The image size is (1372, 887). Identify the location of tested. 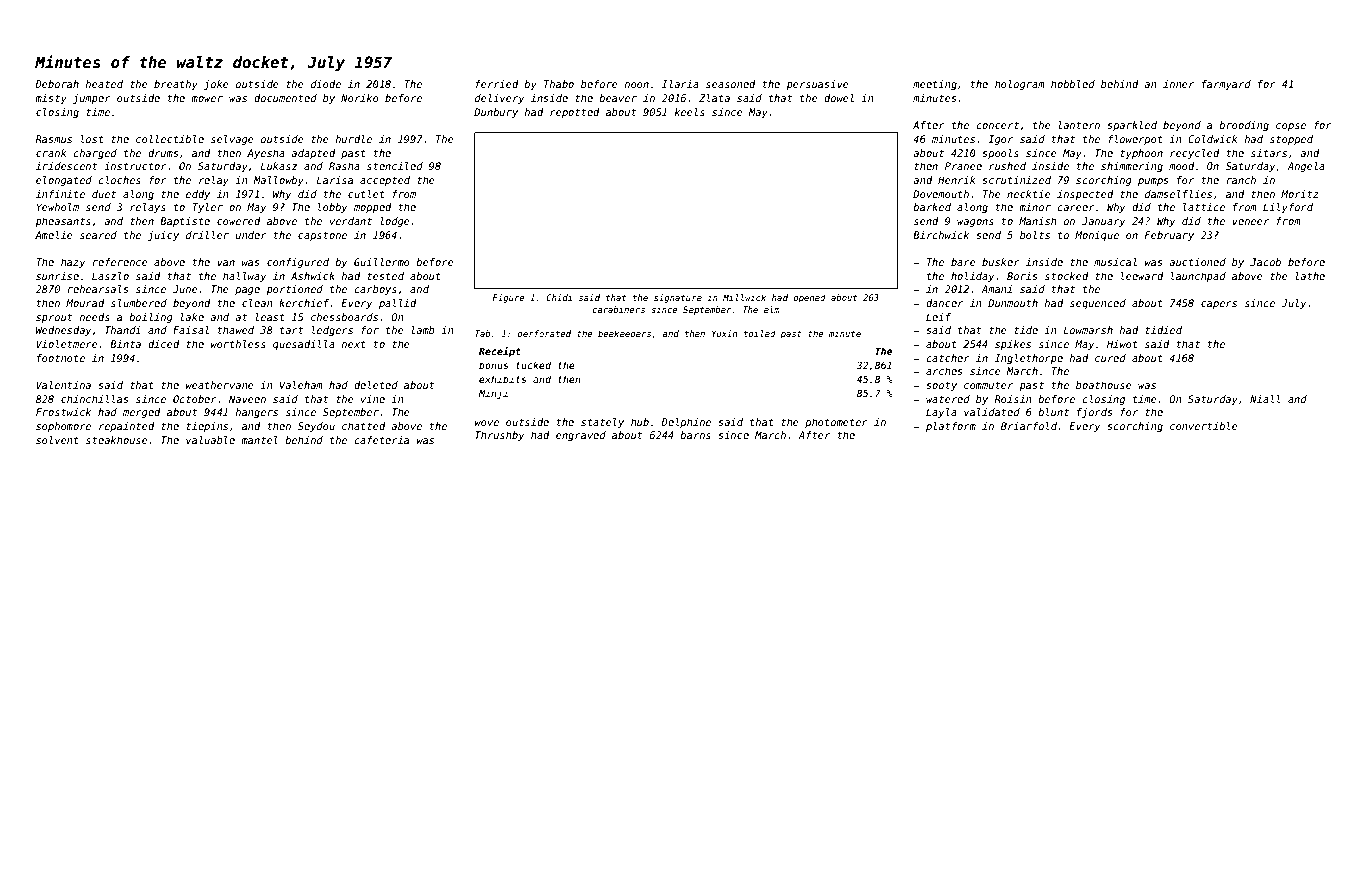
(385, 276).
